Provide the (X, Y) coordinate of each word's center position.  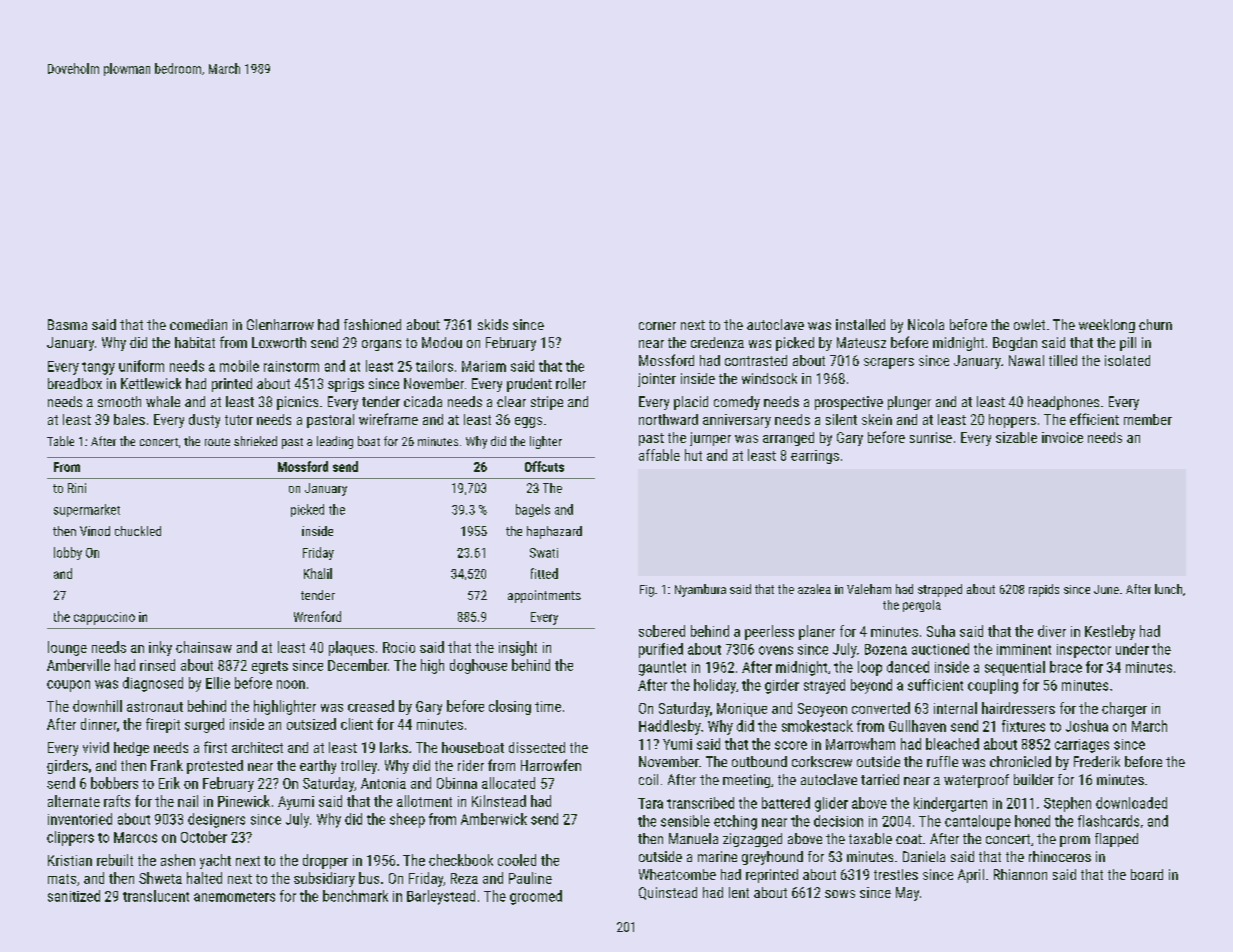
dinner (99, 724)
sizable (1016, 437)
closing (510, 707)
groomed (536, 897)
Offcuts (544, 466)
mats (62, 879)
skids (493, 324)
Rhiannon (1020, 874)
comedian (198, 324)
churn (1155, 324)
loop (870, 668)
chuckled (138, 531)
